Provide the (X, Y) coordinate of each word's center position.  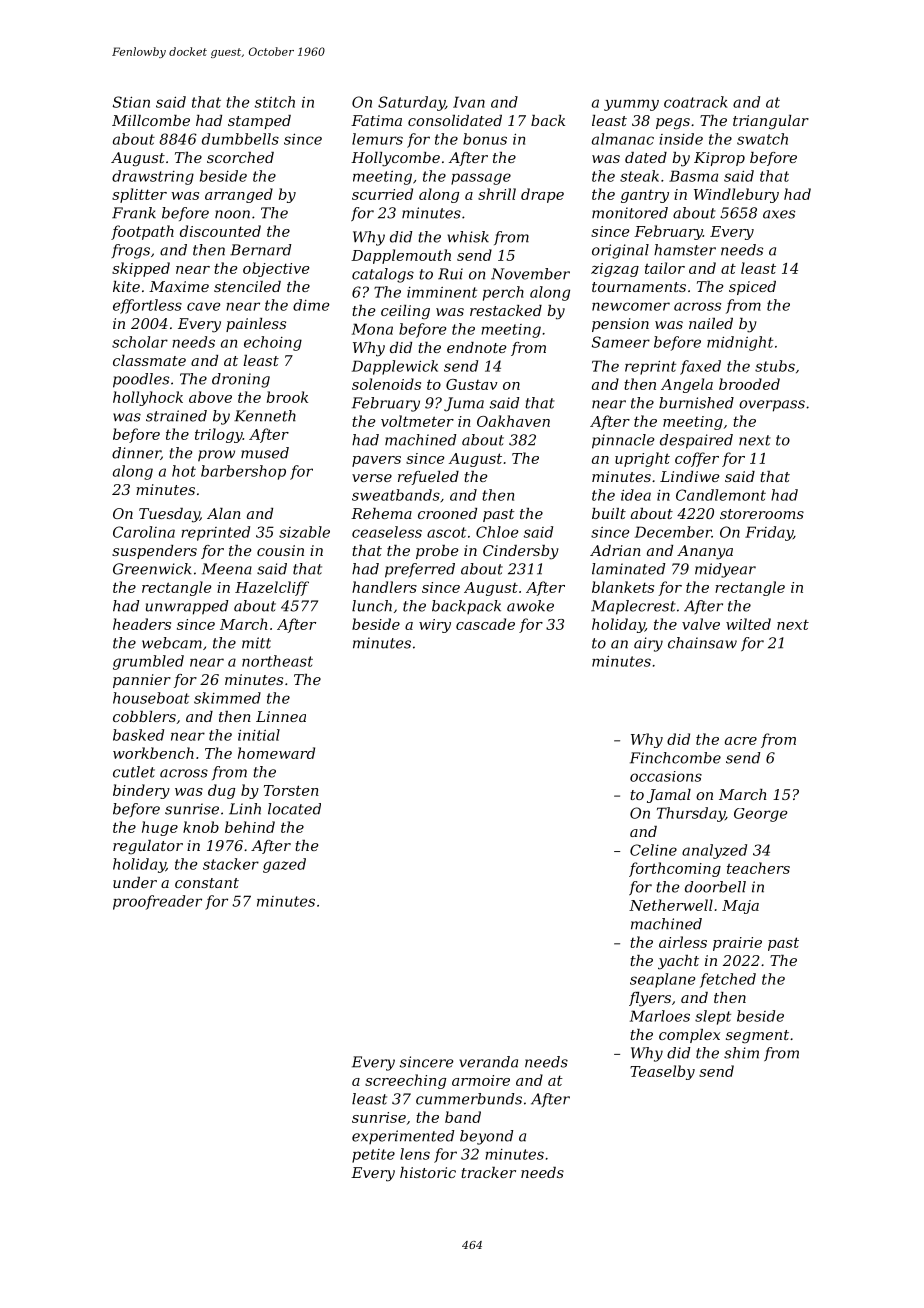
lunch (372, 606)
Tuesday (169, 515)
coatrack (695, 102)
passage (481, 179)
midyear (725, 570)
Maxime (179, 286)
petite (373, 1156)
